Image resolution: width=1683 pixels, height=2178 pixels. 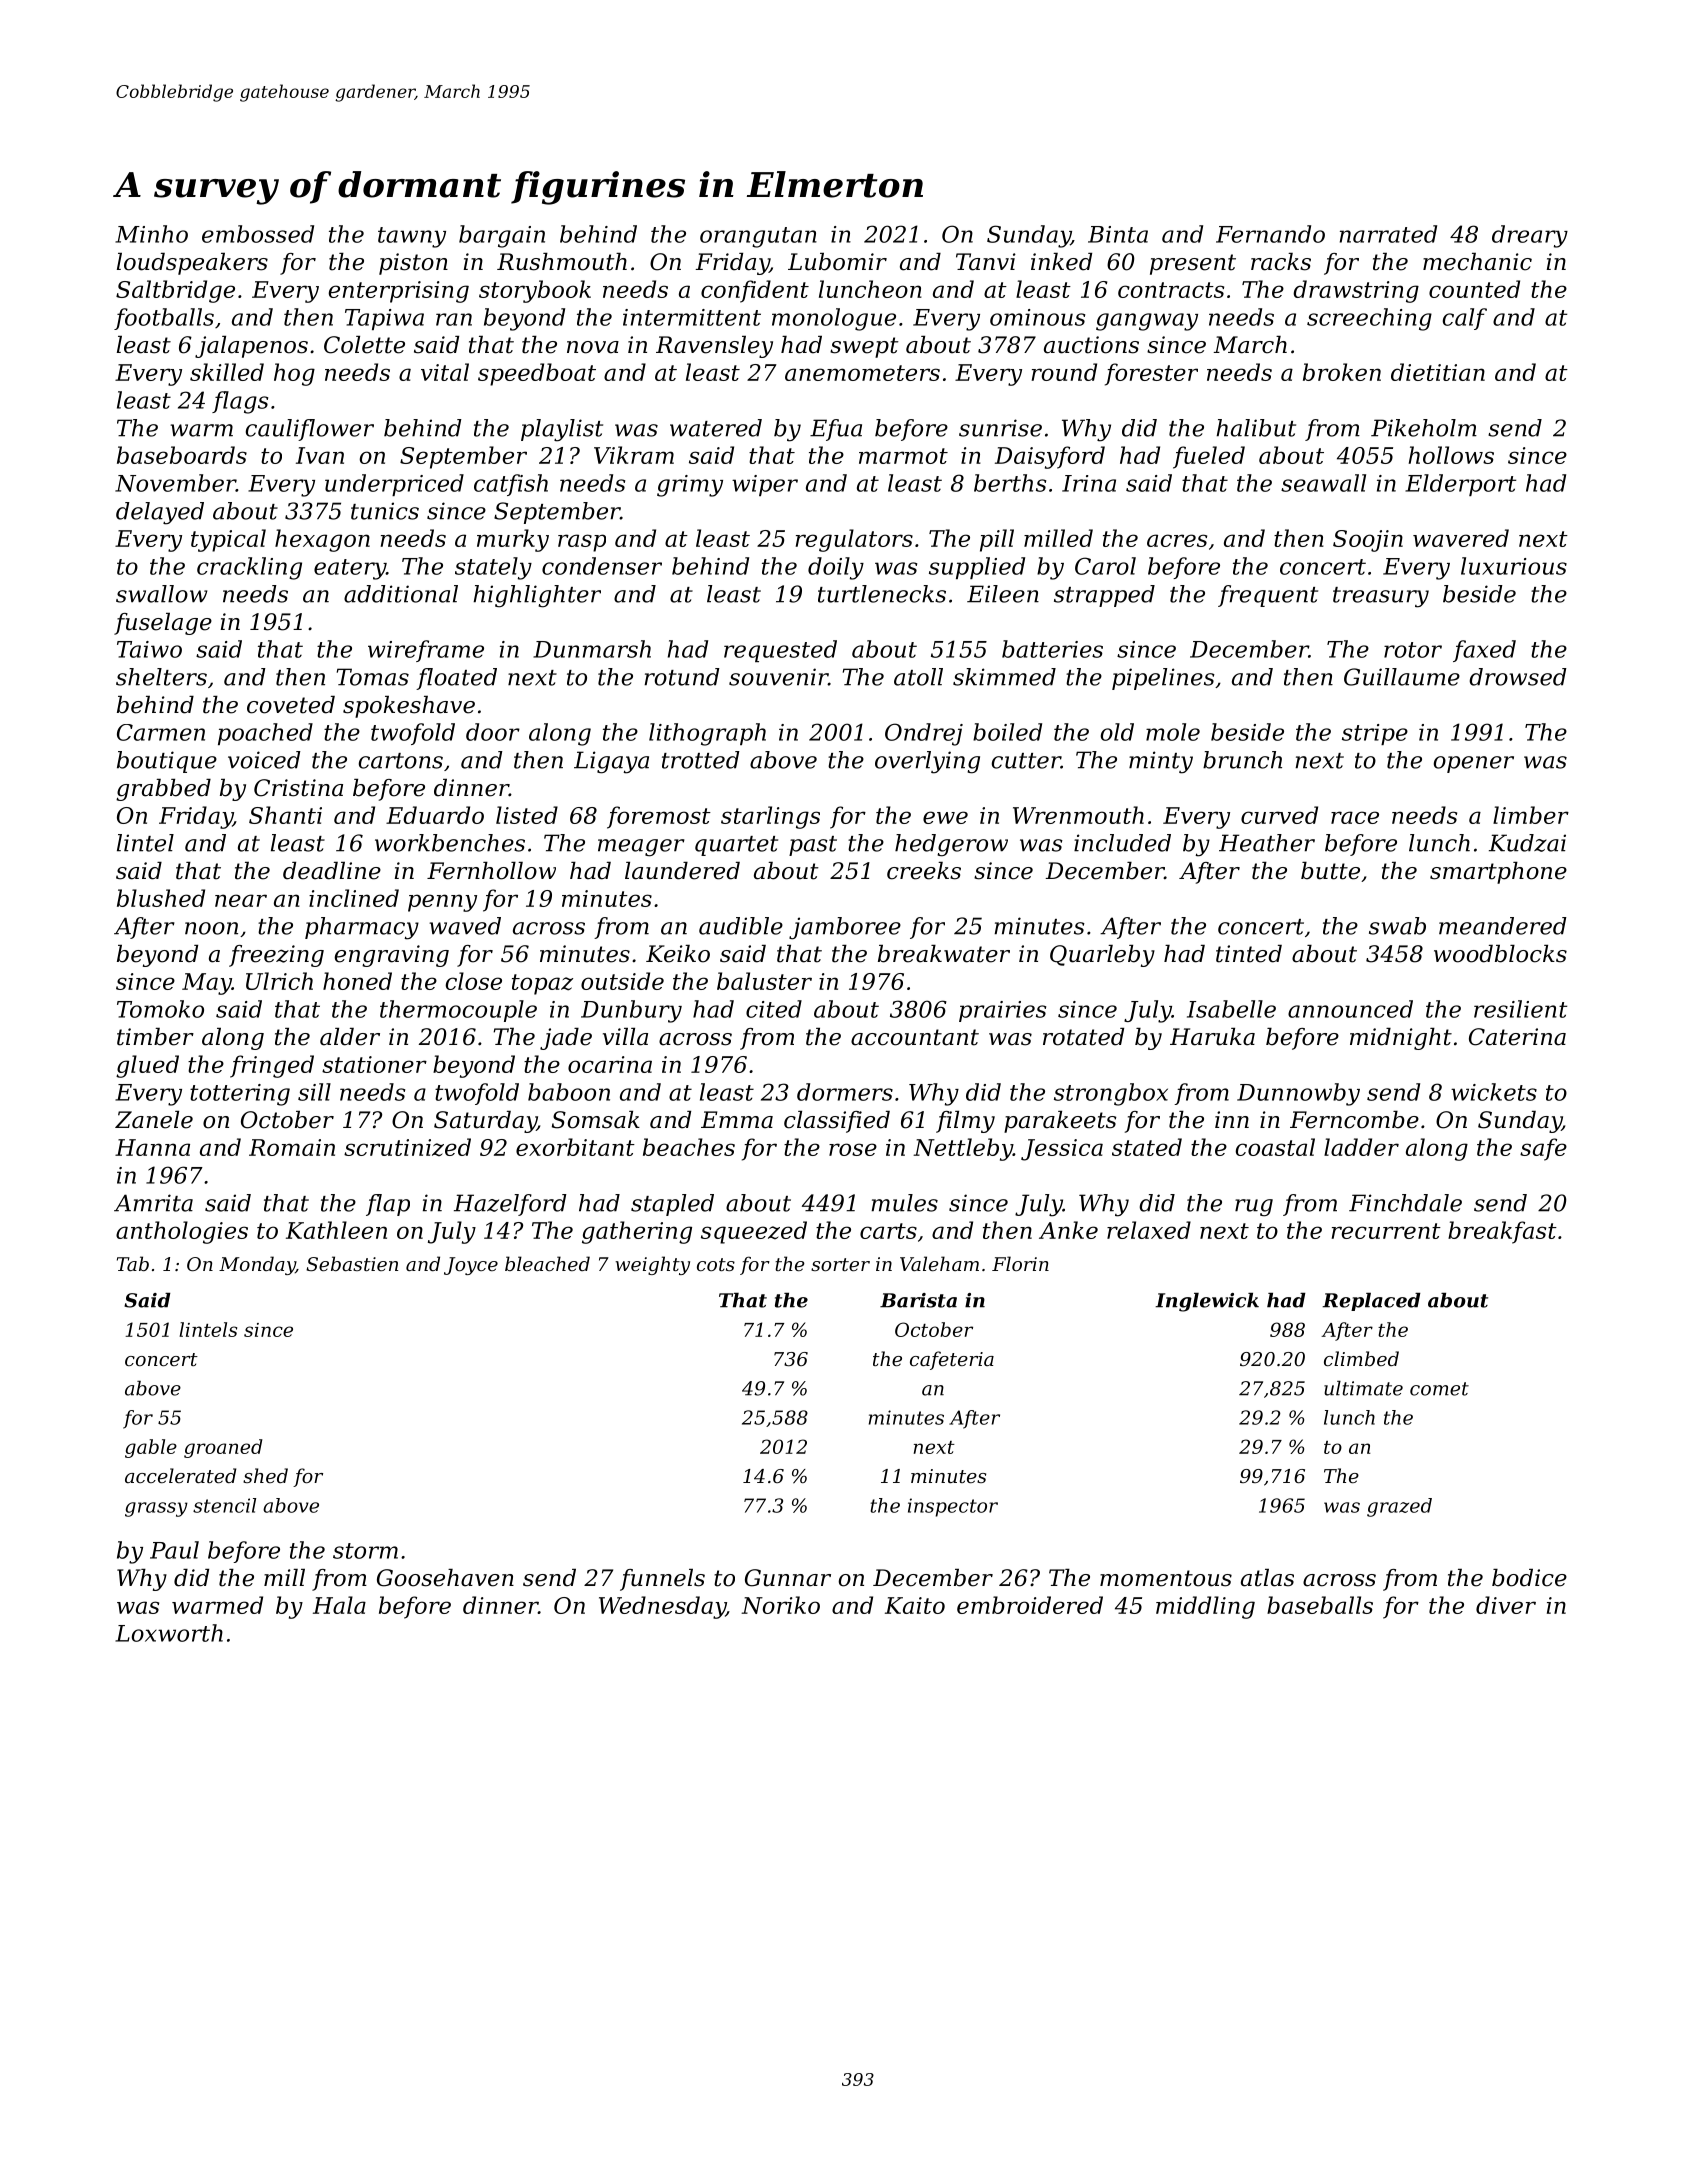 I want to click on supplied, so click(x=977, y=568).
